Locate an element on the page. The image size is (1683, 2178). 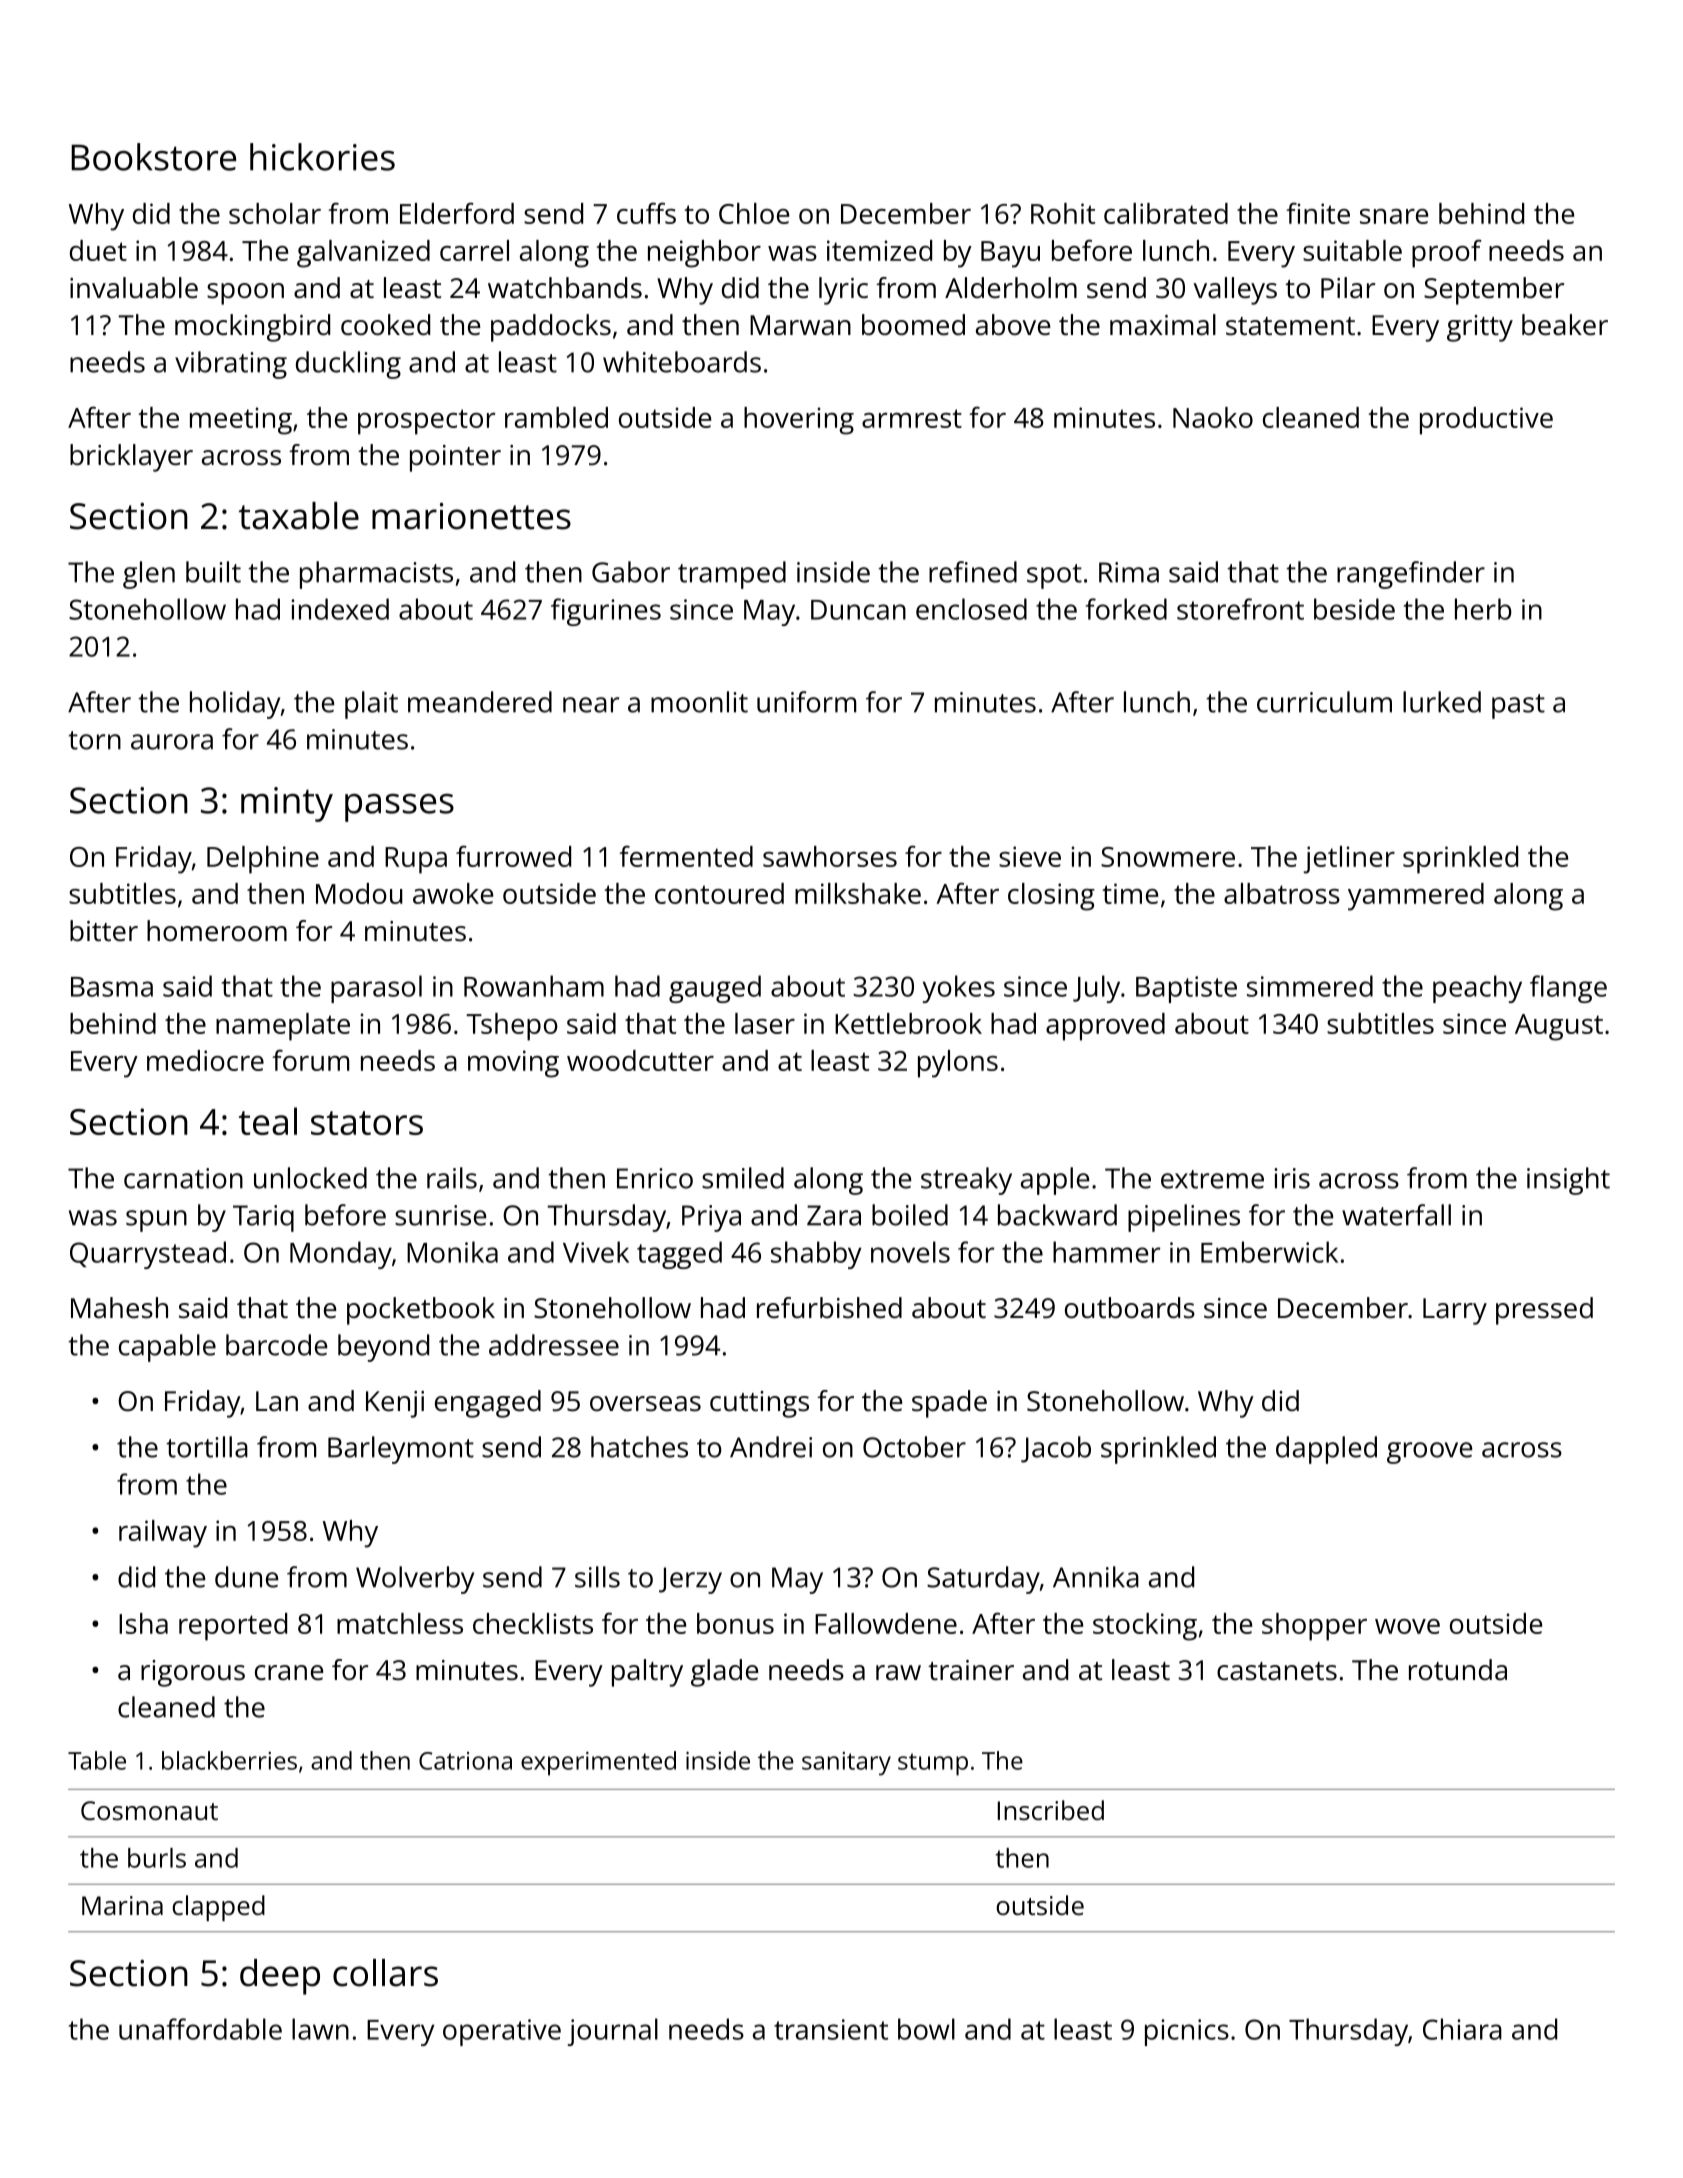
finite is located at coordinates (1318, 213).
